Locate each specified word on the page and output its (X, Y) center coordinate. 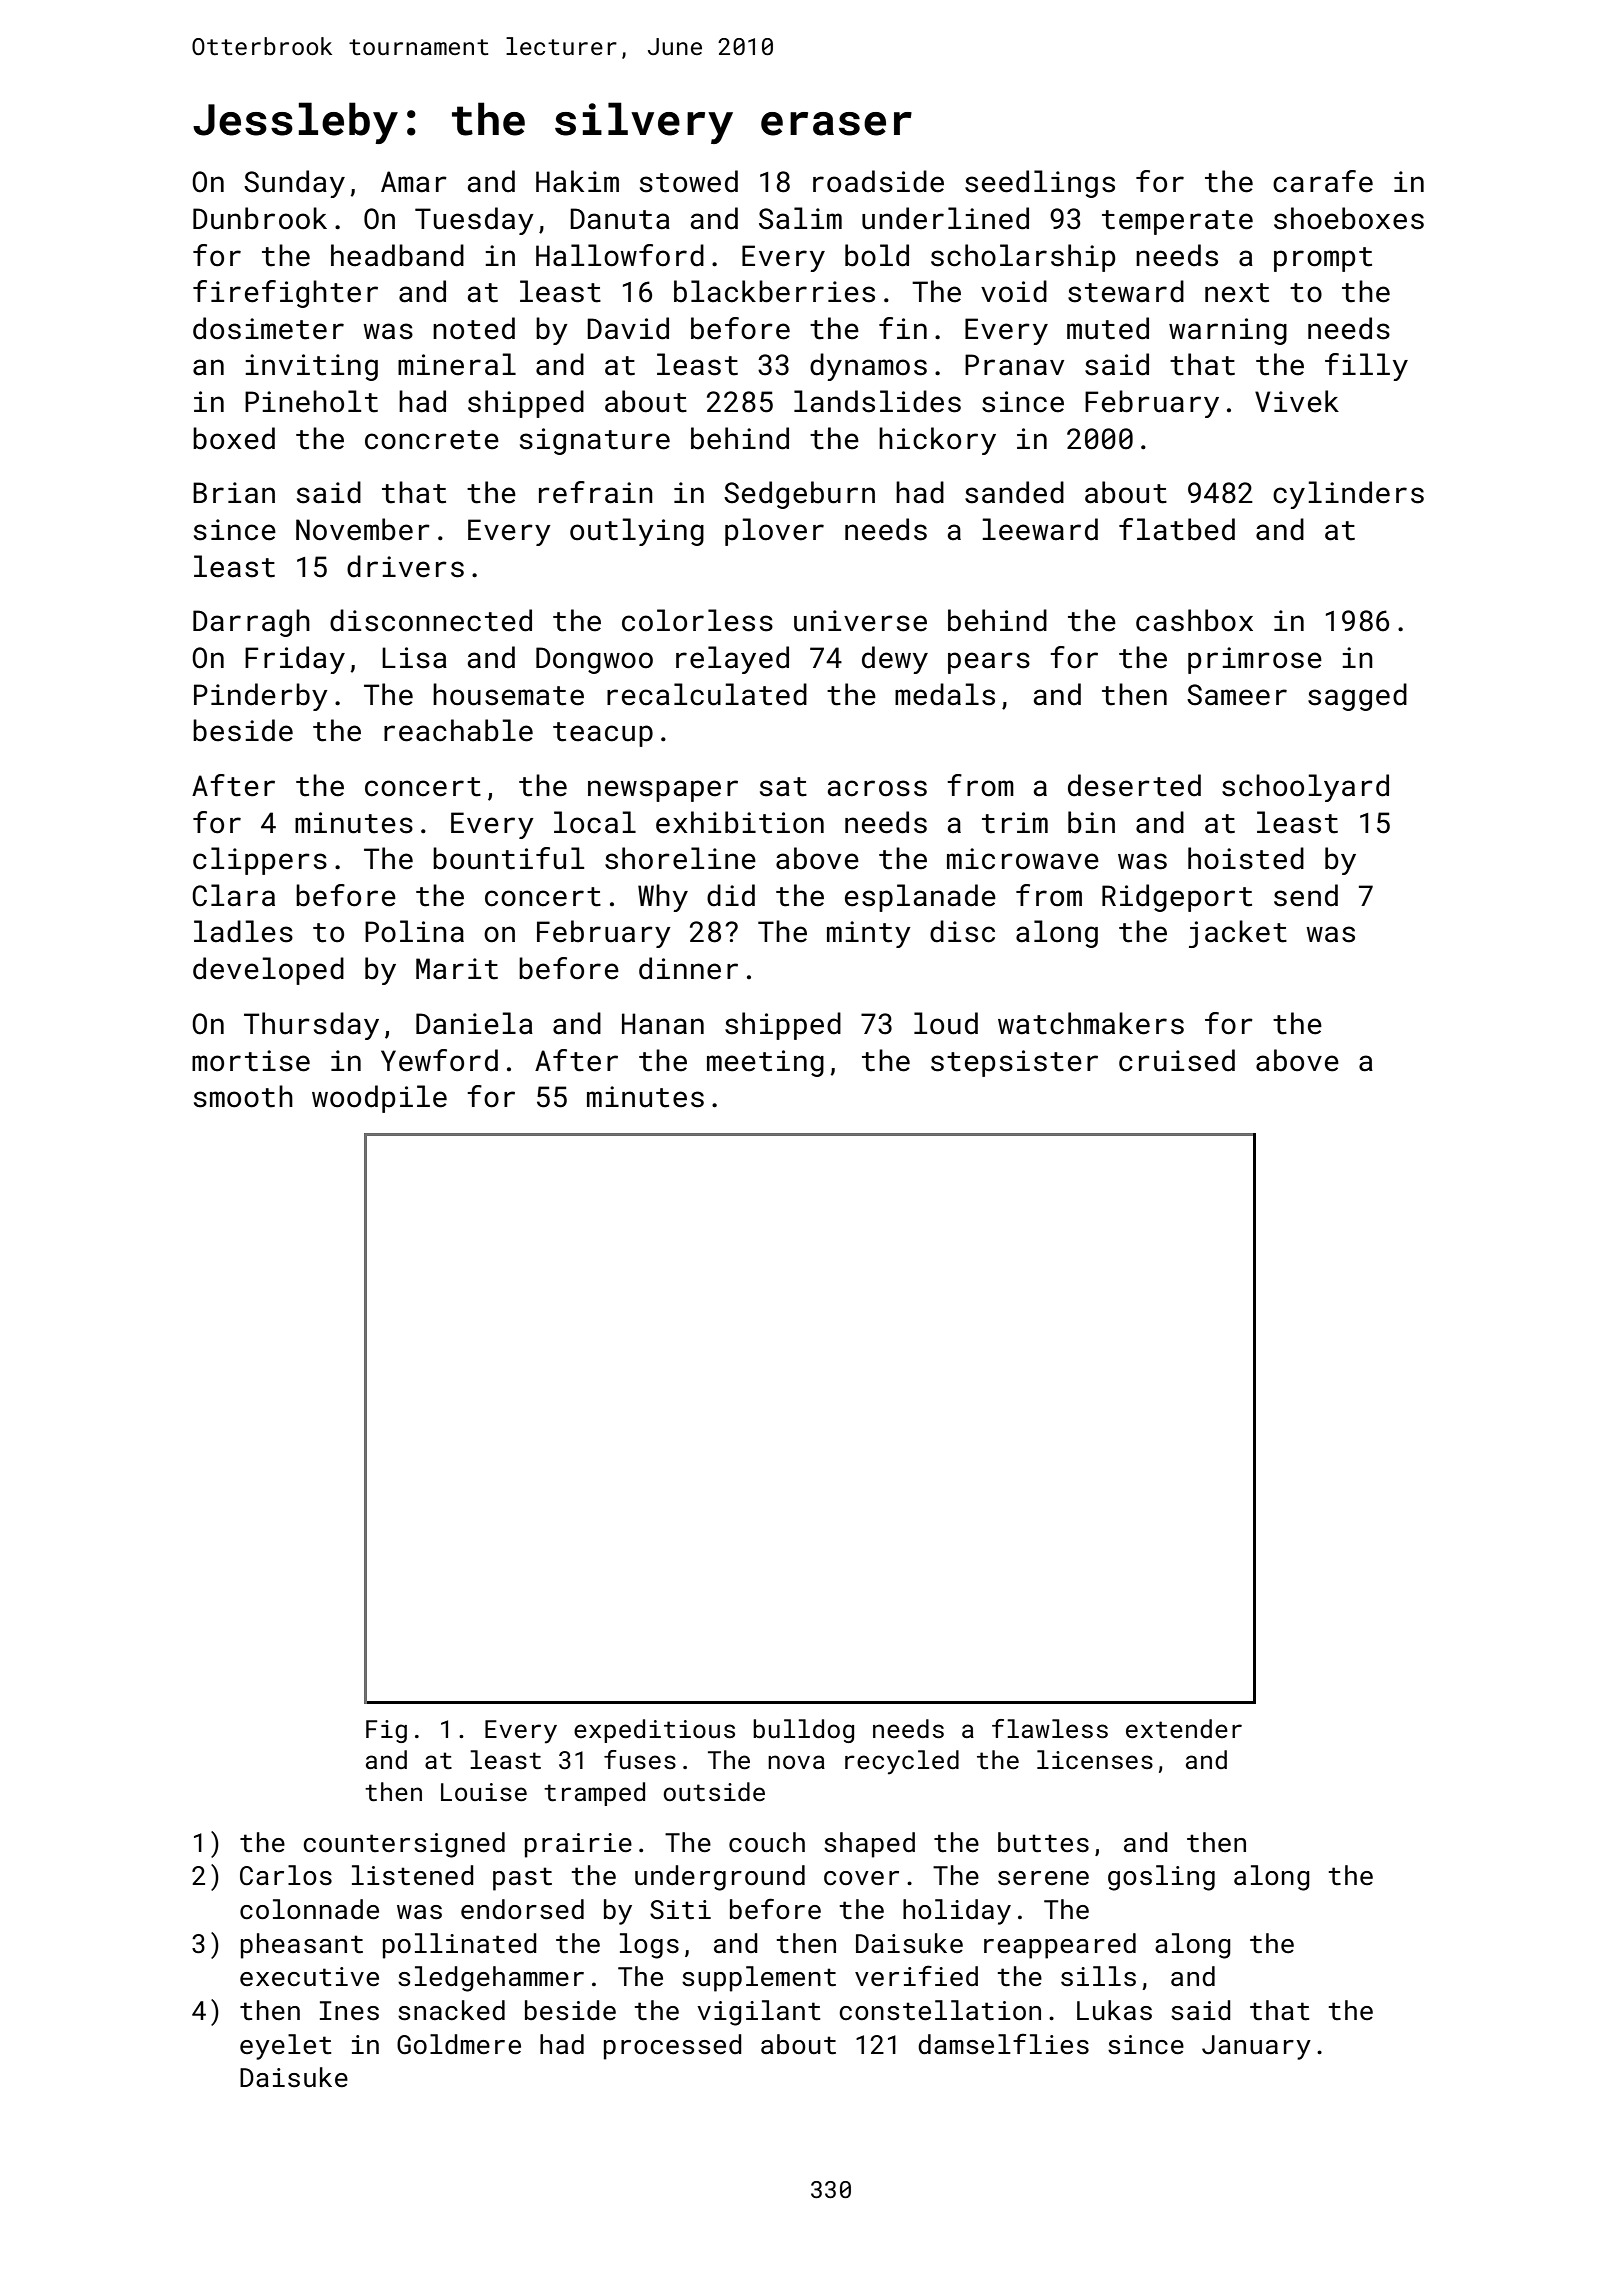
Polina (414, 931)
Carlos (286, 1875)
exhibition (740, 822)
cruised (1177, 1060)
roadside (878, 181)
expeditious (654, 1731)
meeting (765, 1063)
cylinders (1348, 495)
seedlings (1040, 184)
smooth (243, 1096)
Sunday (294, 184)
